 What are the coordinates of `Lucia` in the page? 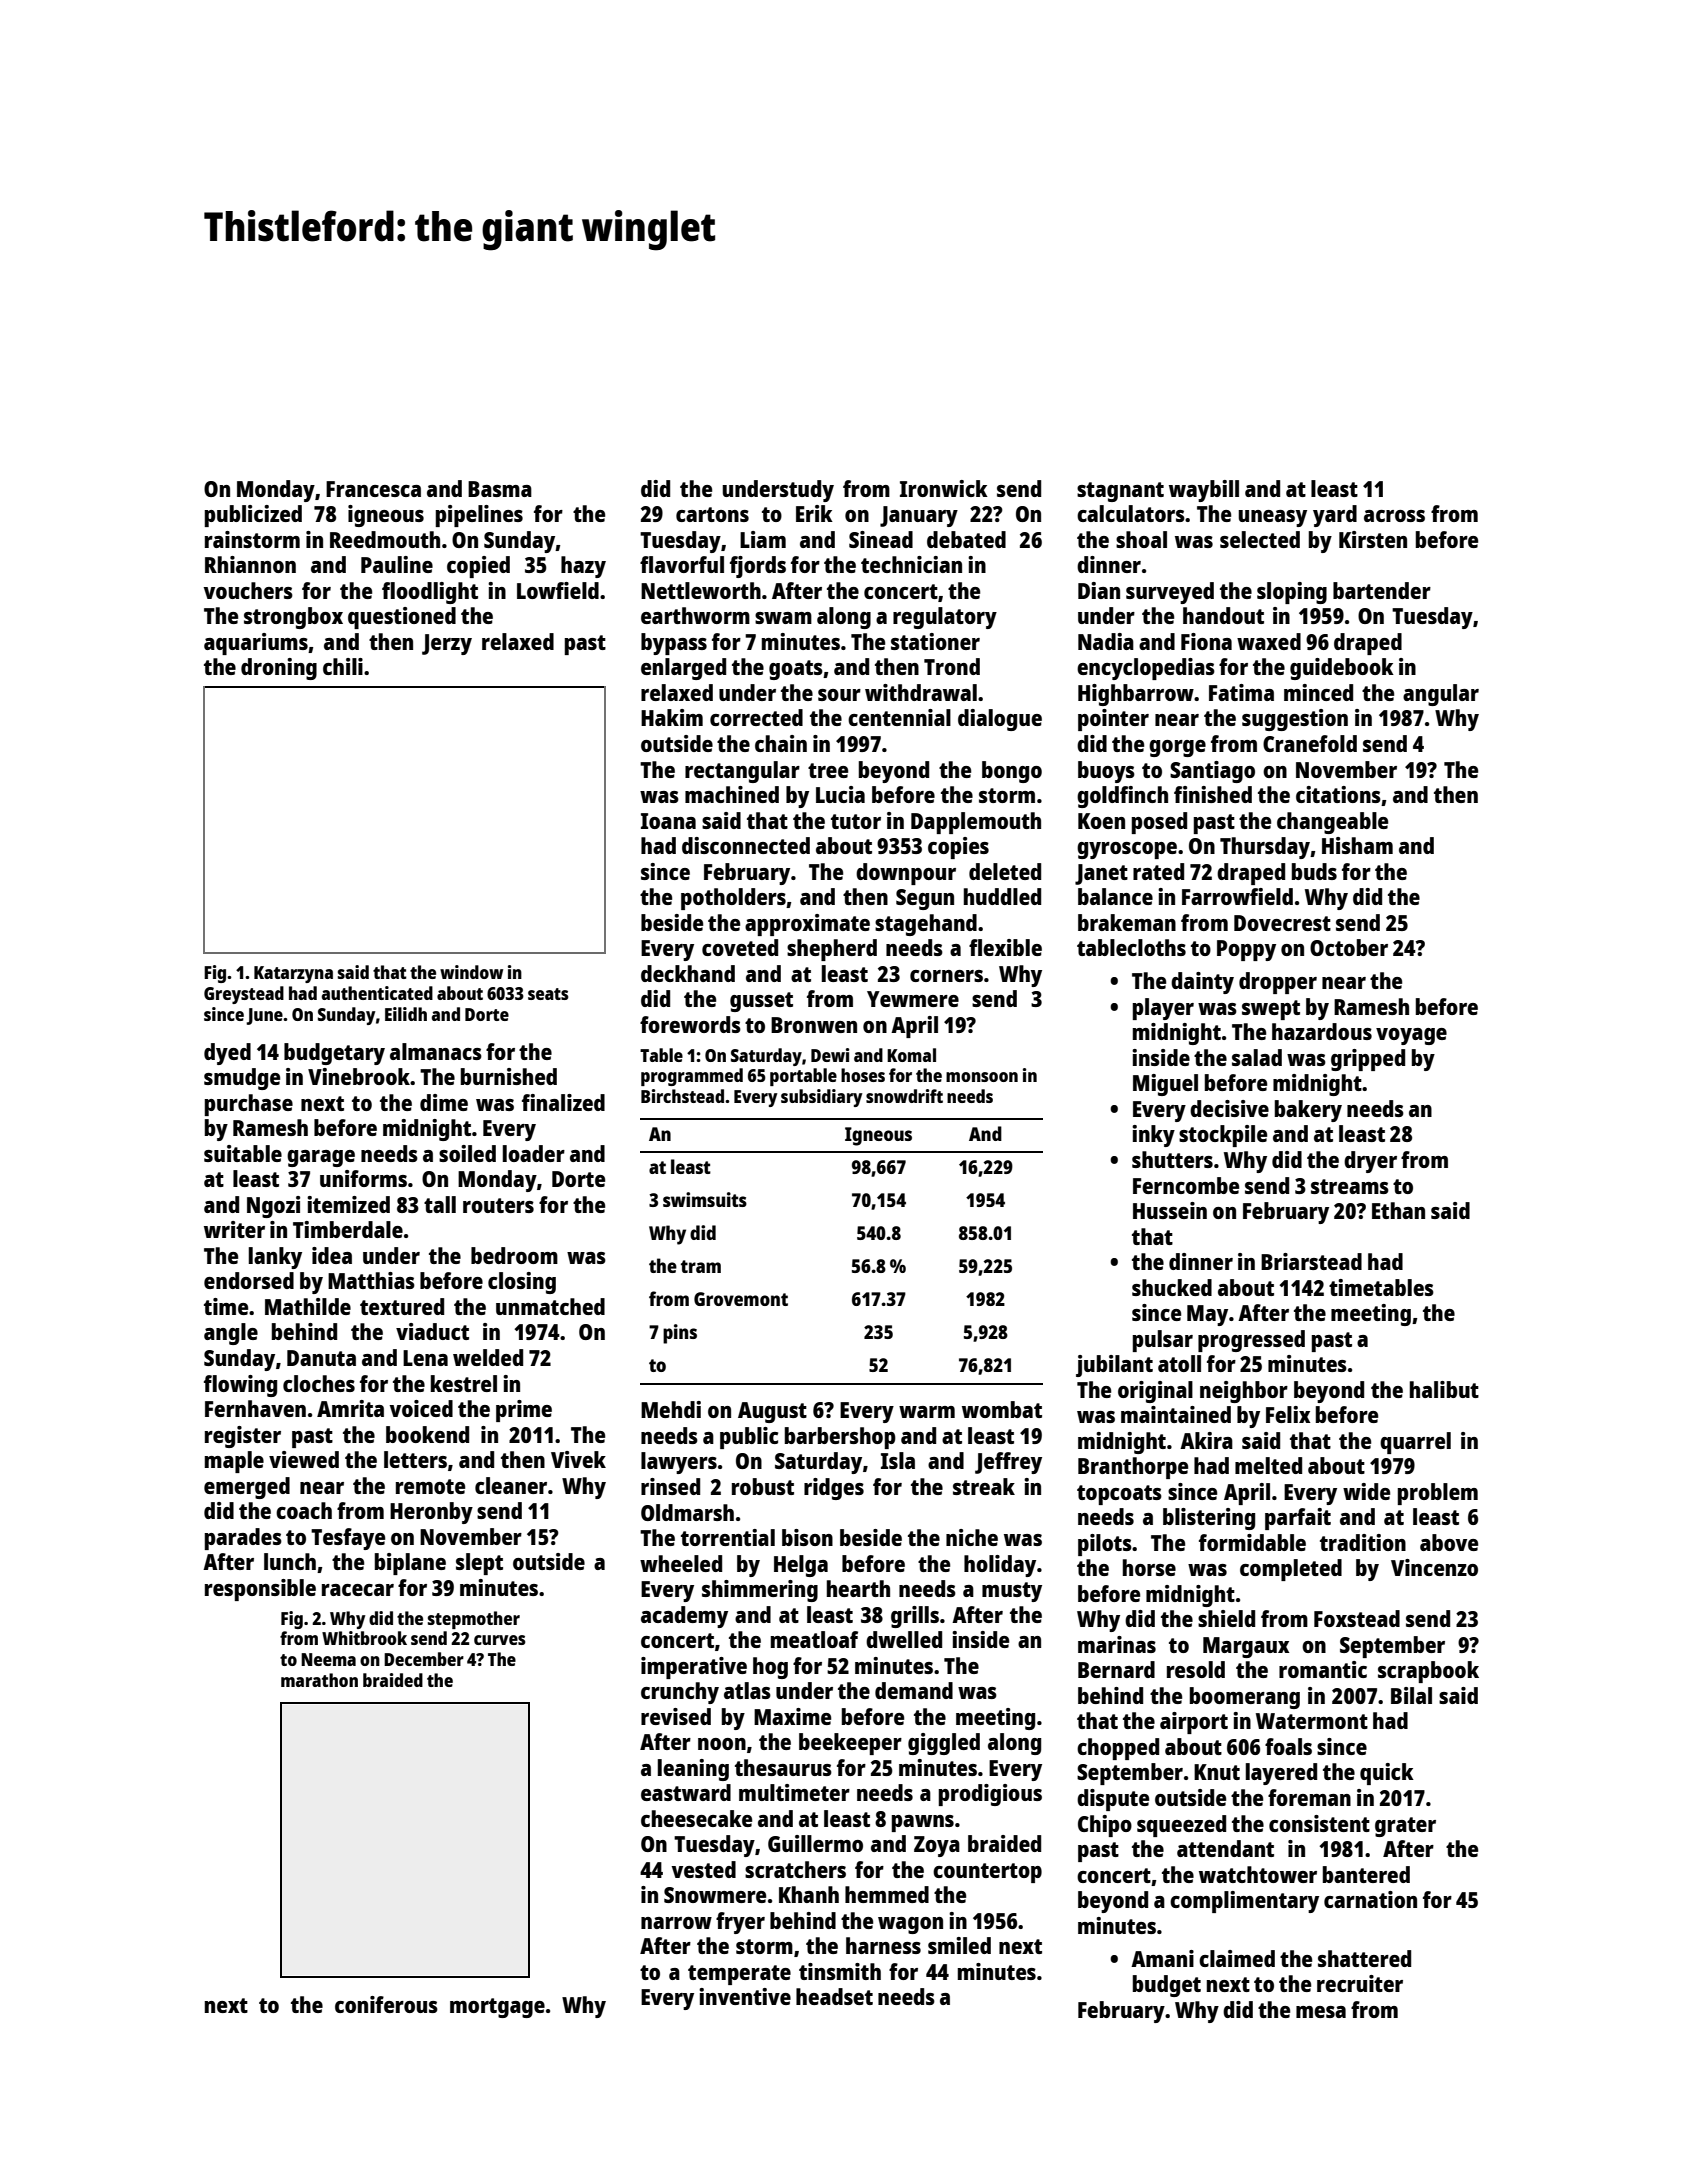 It's located at (840, 794).
